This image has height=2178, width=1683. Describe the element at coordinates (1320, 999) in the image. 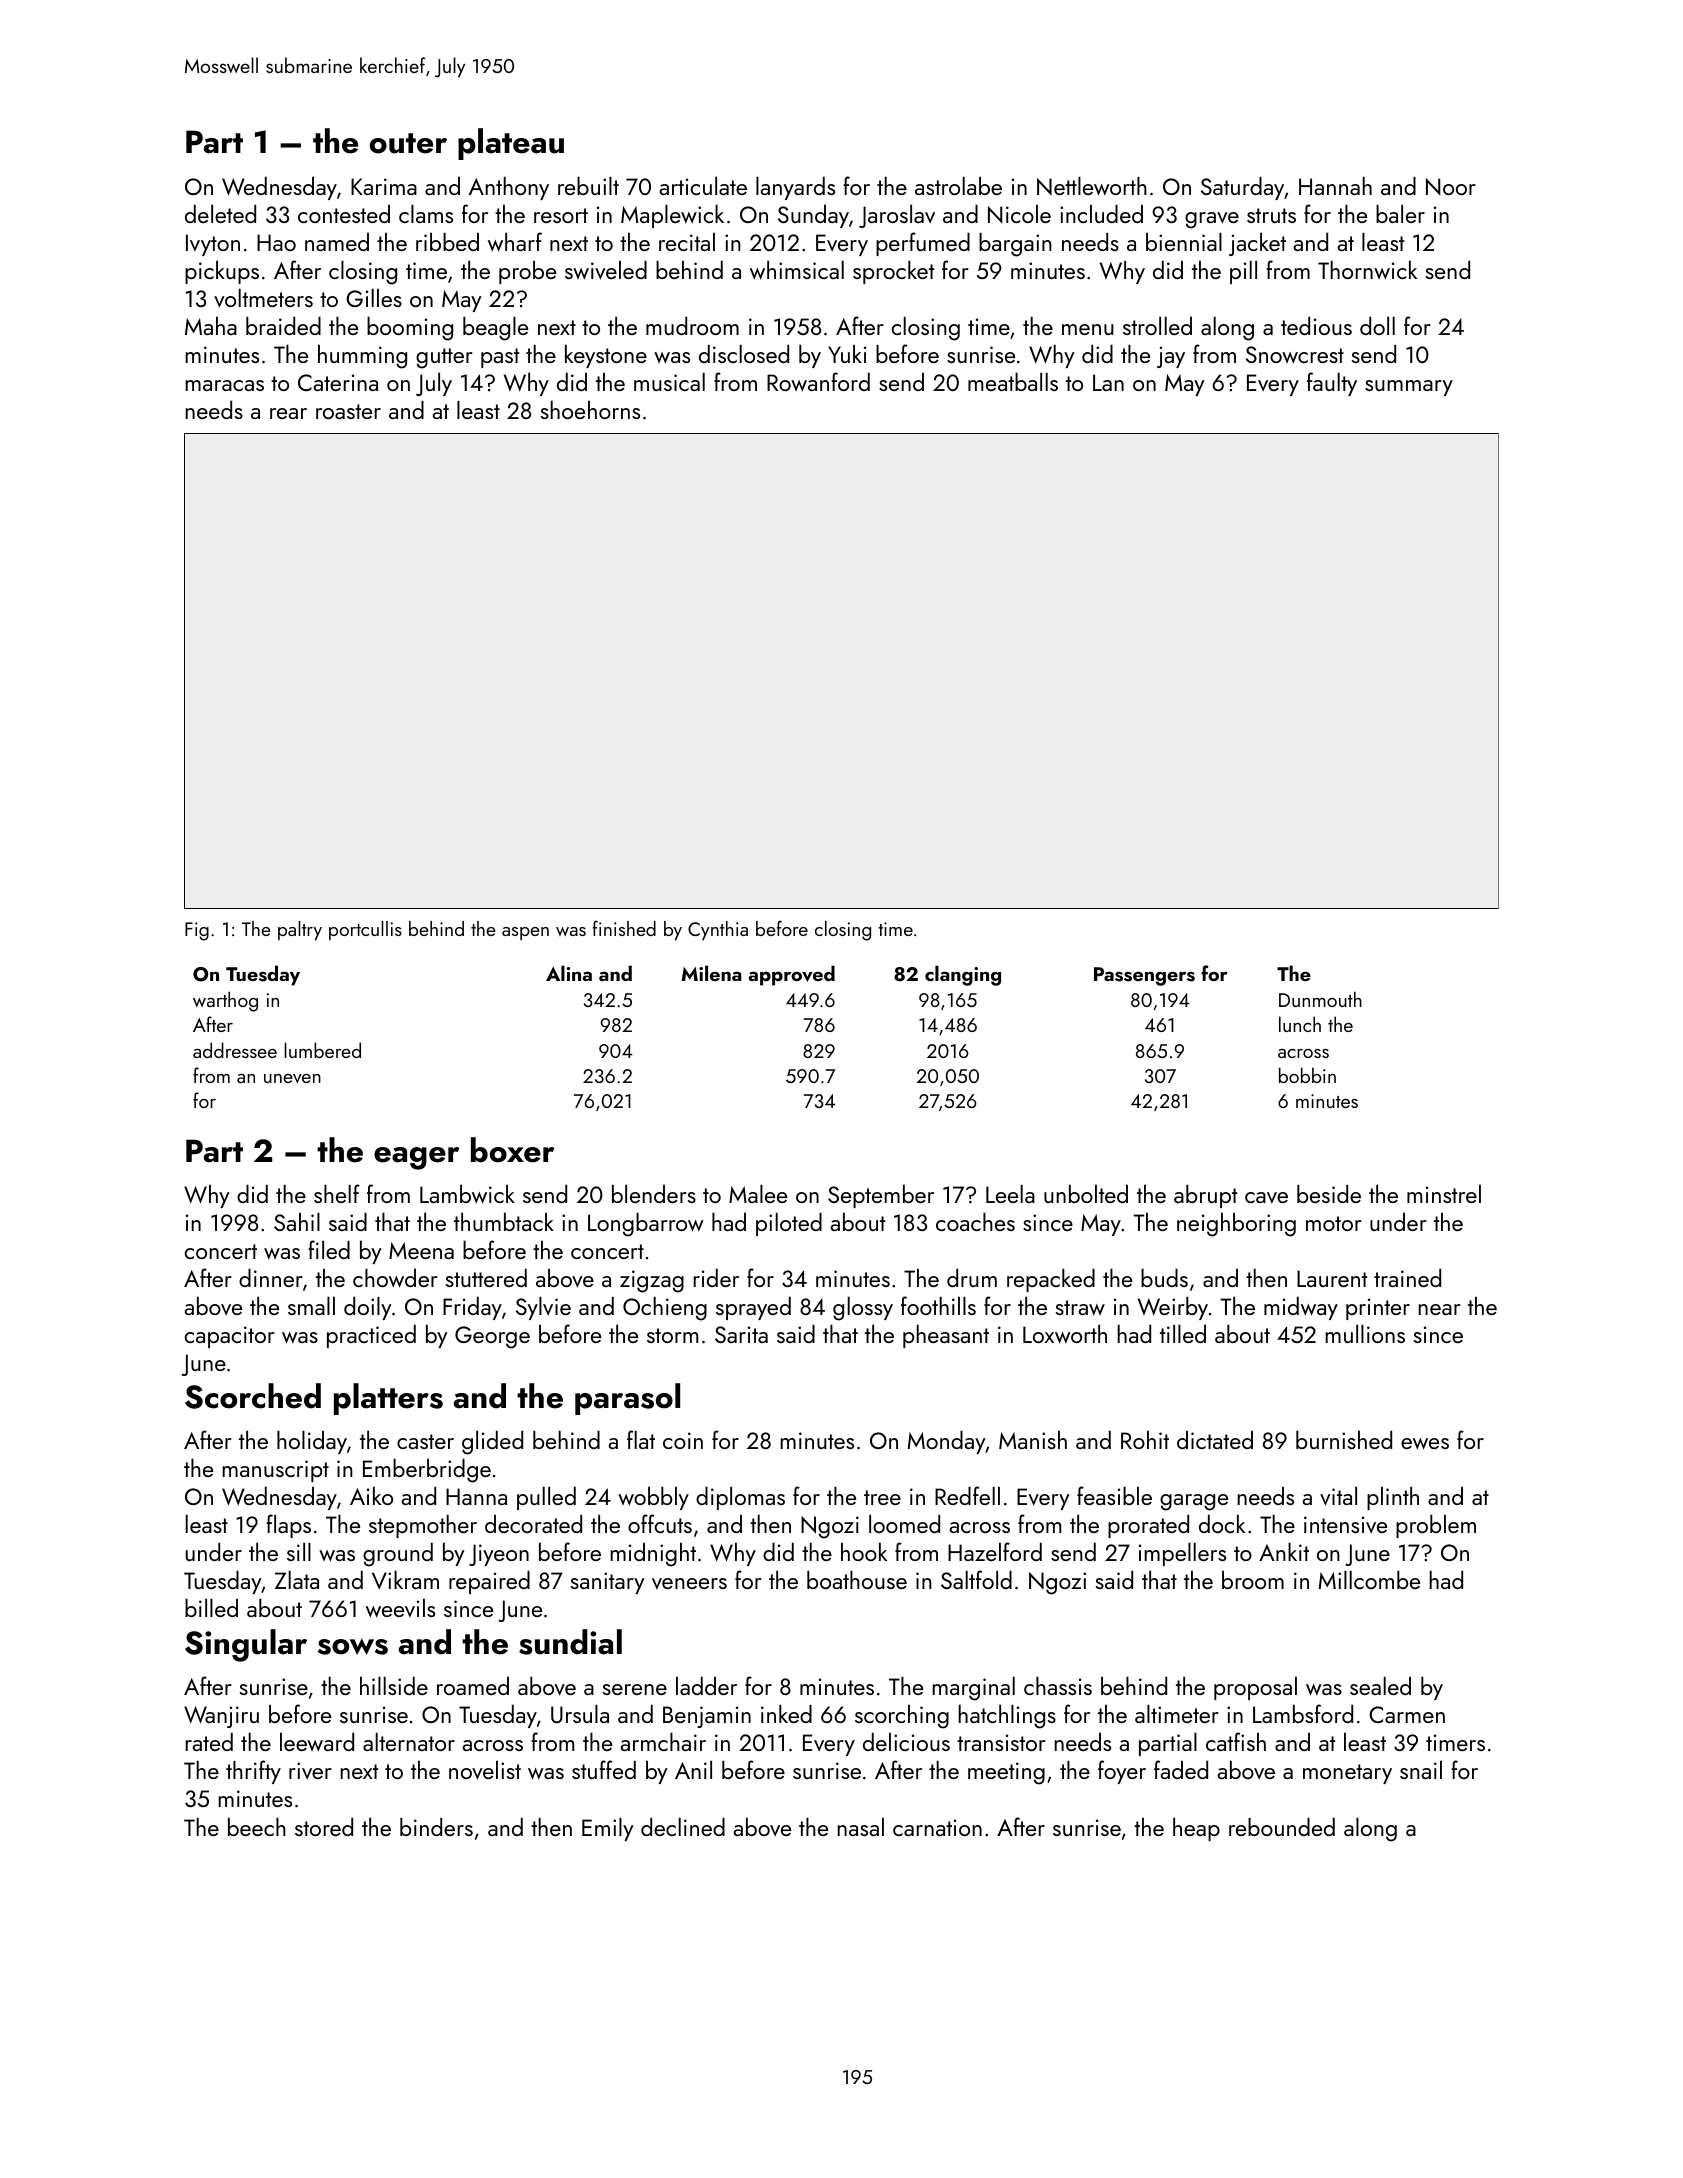

I see `Dunmouth` at that location.
